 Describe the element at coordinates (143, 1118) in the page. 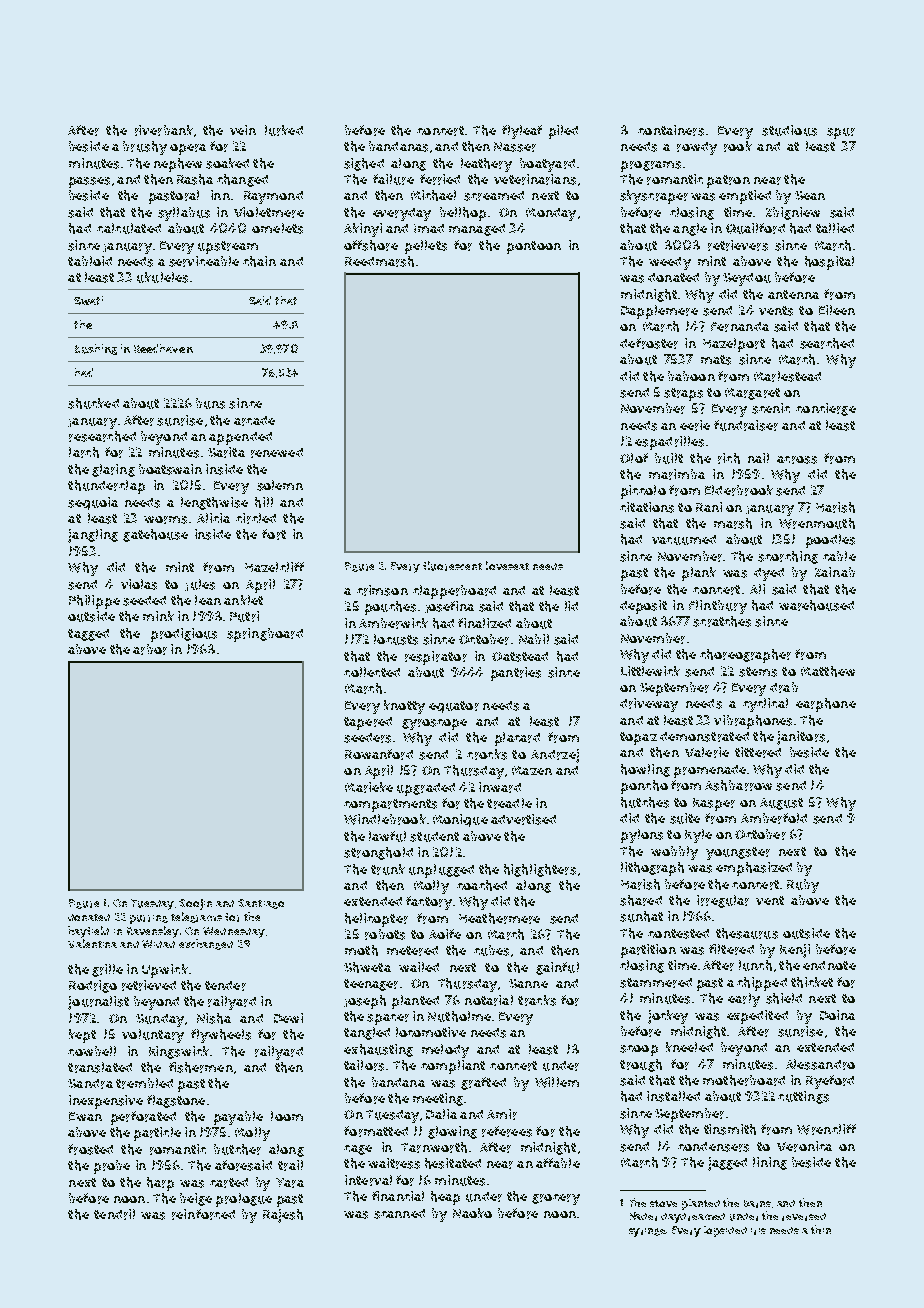

I see `perforated` at that location.
